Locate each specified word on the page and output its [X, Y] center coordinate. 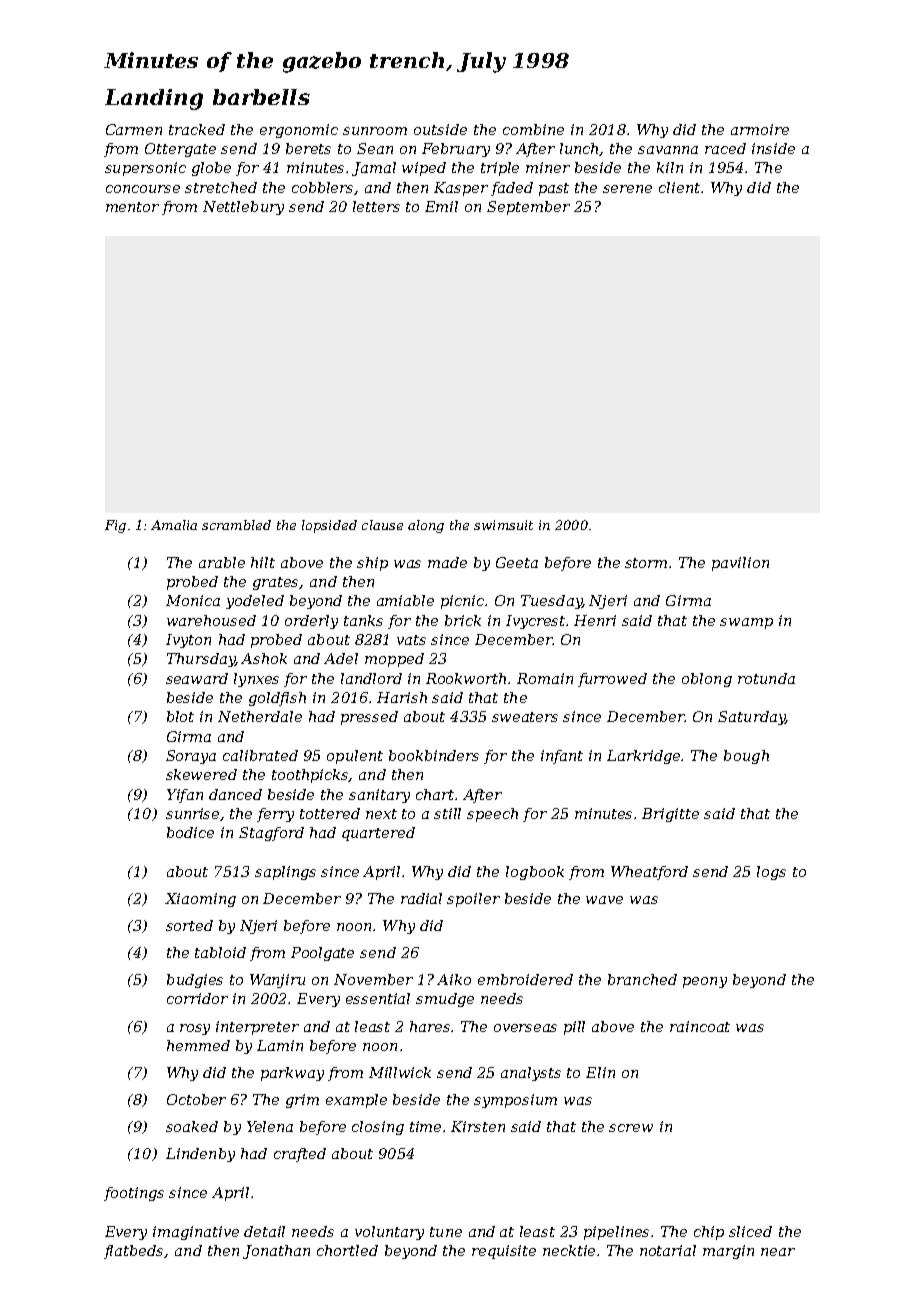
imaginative [196, 1233]
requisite [504, 1252]
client [679, 187]
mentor [132, 207]
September [528, 208]
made [447, 562]
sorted [189, 925]
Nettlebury [243, 208]
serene [627, 189]
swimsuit [503, 525]
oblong [707, 680]
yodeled [255, 602]
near [778, 1252]
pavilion [740, 564]
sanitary [379, 796]
